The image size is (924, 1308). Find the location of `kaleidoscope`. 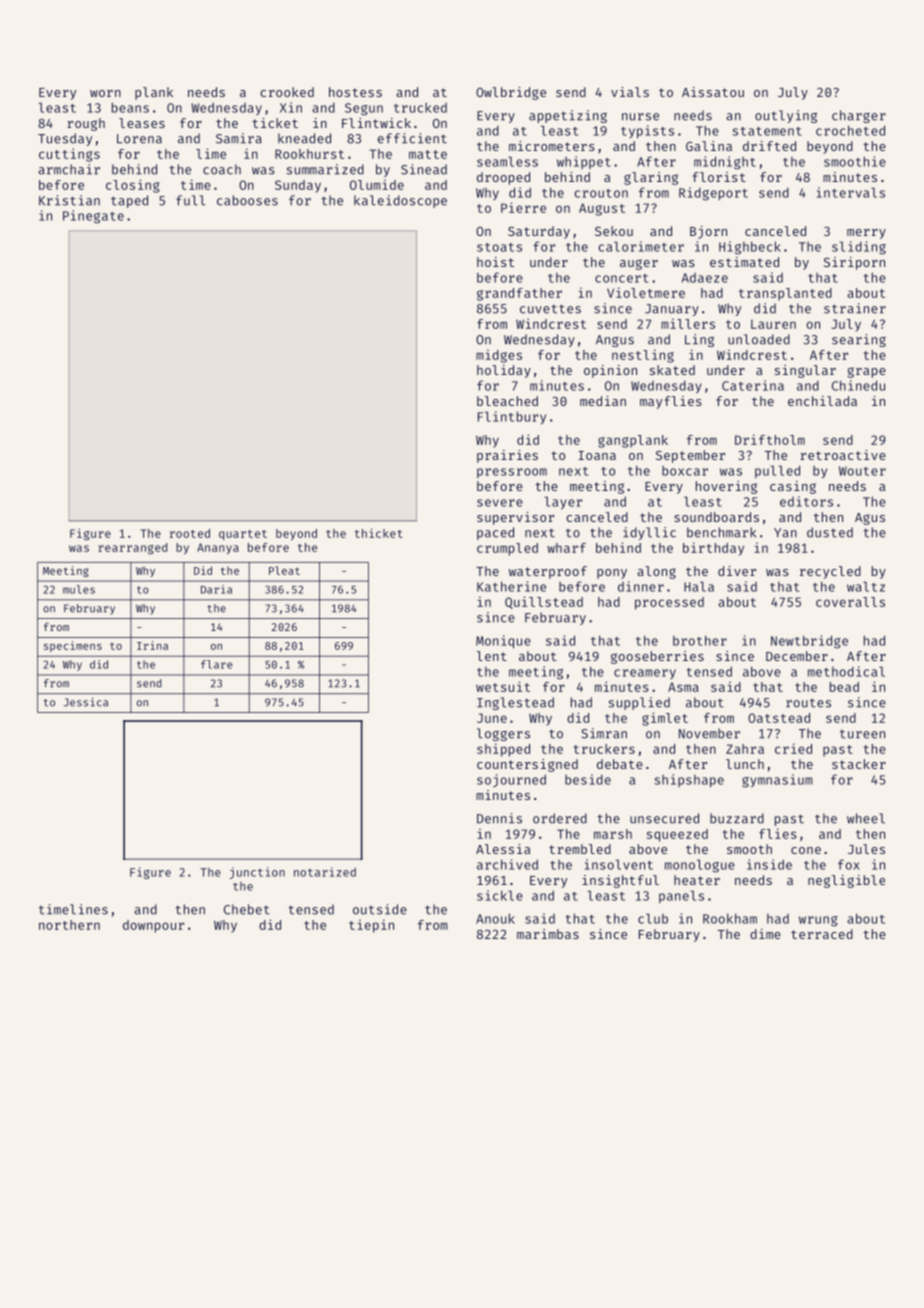

kaleidoscope is located at coordinates (400, 201).
